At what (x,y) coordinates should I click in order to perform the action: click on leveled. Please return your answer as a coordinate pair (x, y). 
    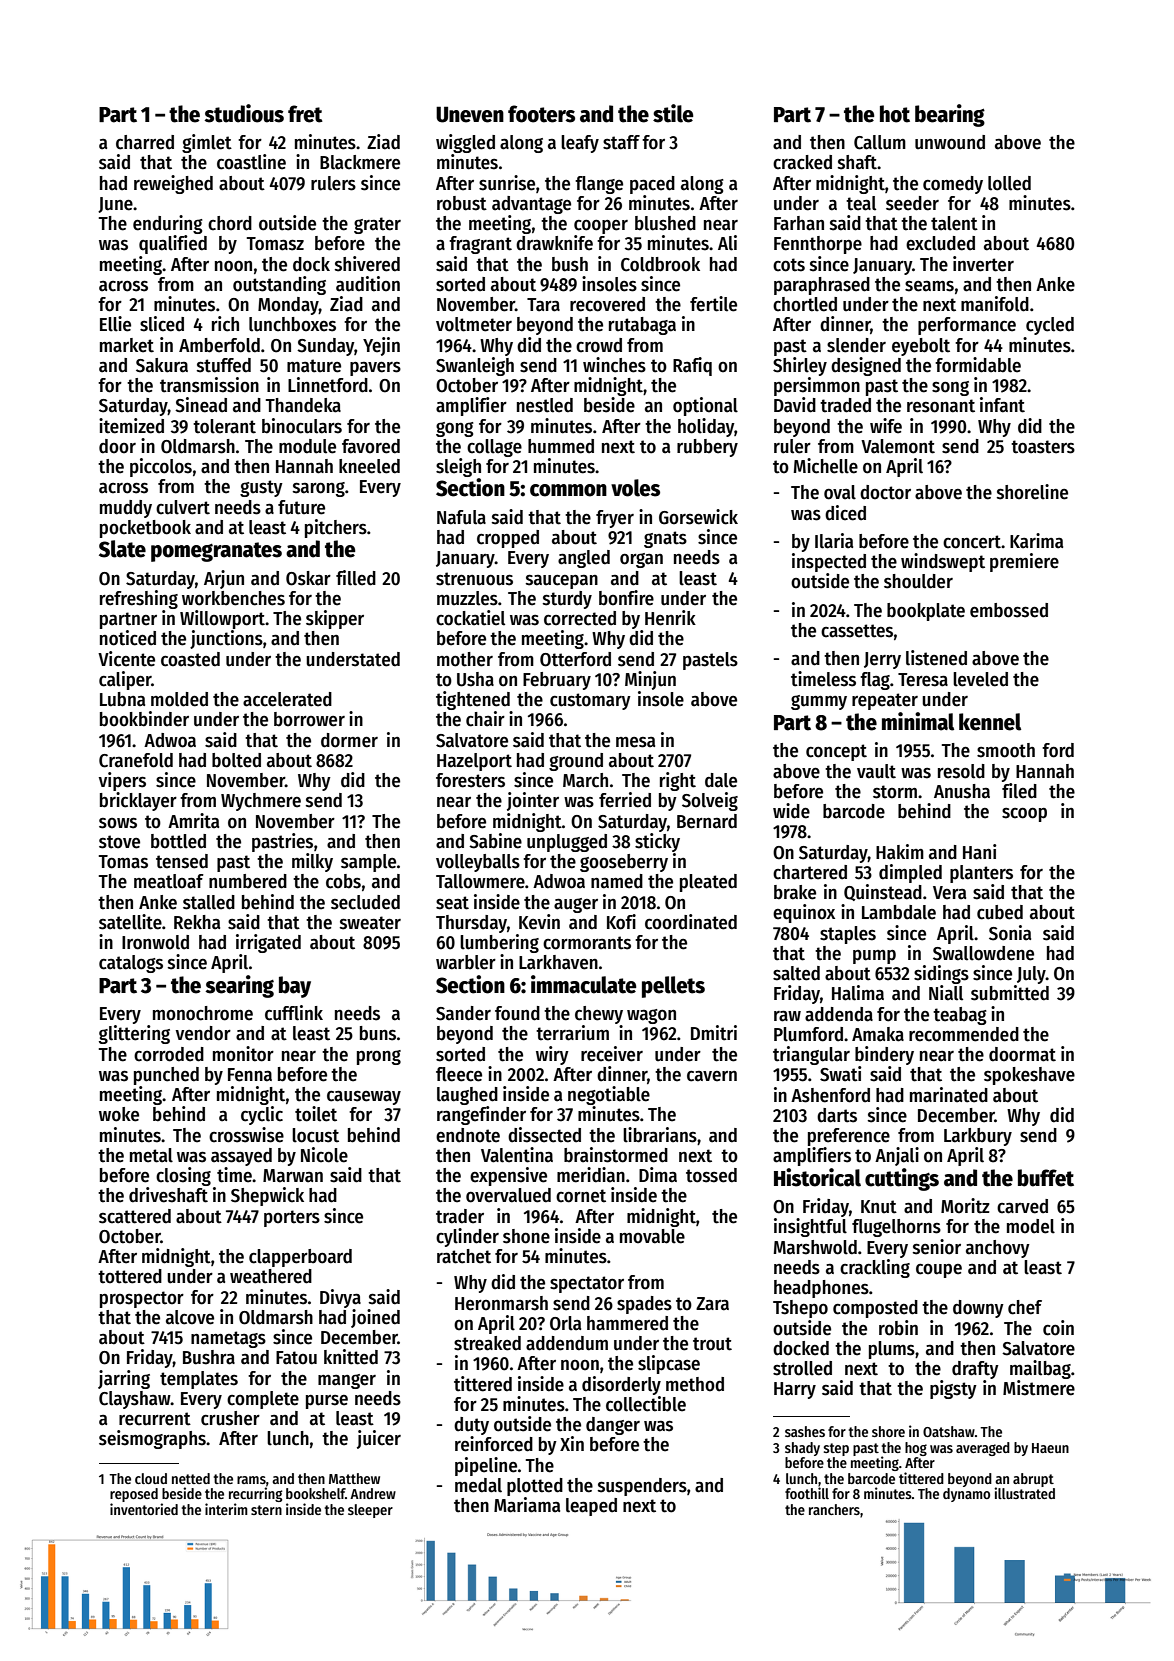
    Looking at the image, I should click on (980, 679).
